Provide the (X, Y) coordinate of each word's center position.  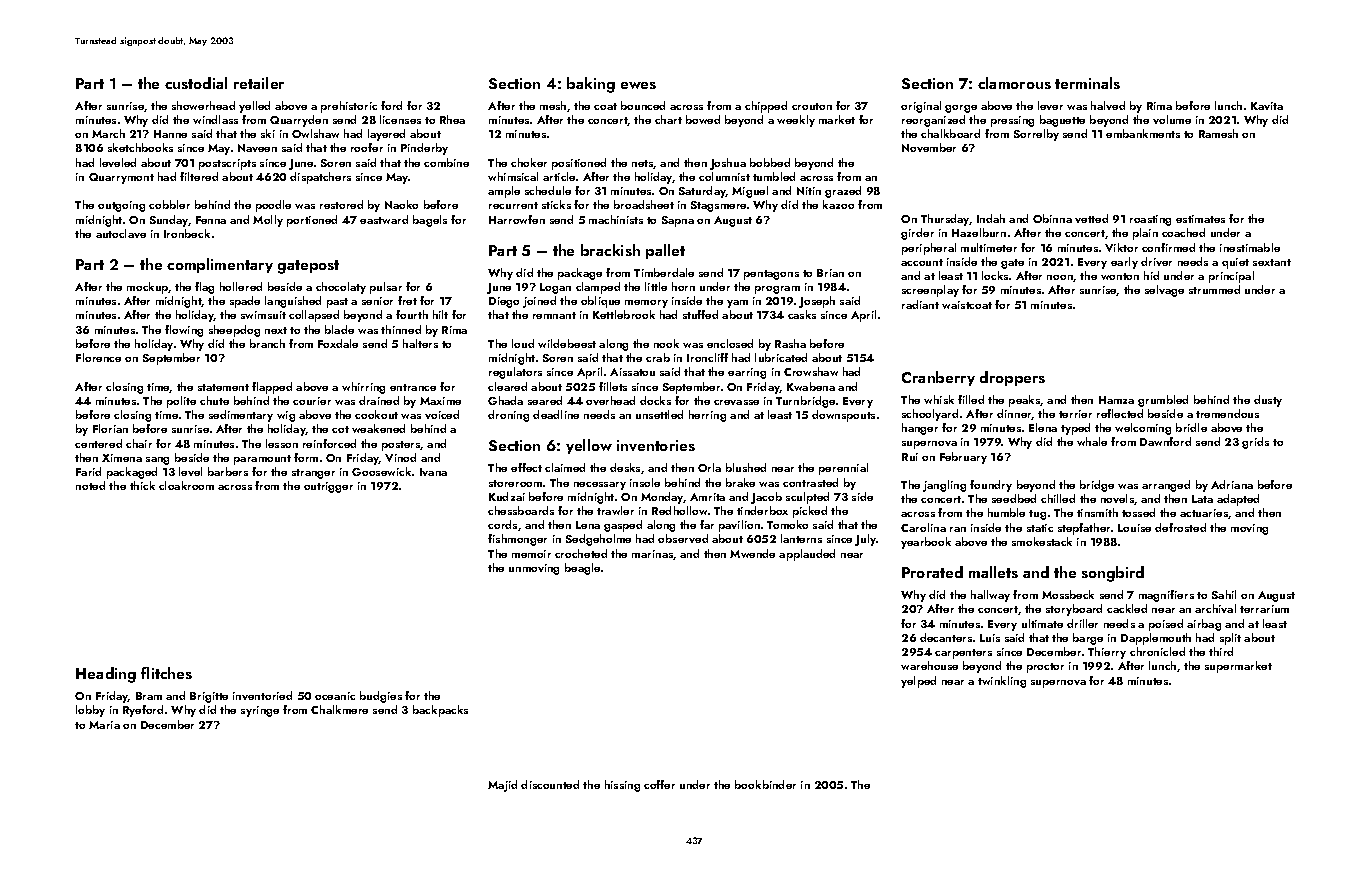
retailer (259, 83)
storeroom (515, 483)
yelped (918, 682)
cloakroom (186, 485)
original (921, 107)
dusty (1268, 401)
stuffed (700, 314)
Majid (502, 786)
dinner (1014, 414)
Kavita (1267, 106)
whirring (363, 388)
